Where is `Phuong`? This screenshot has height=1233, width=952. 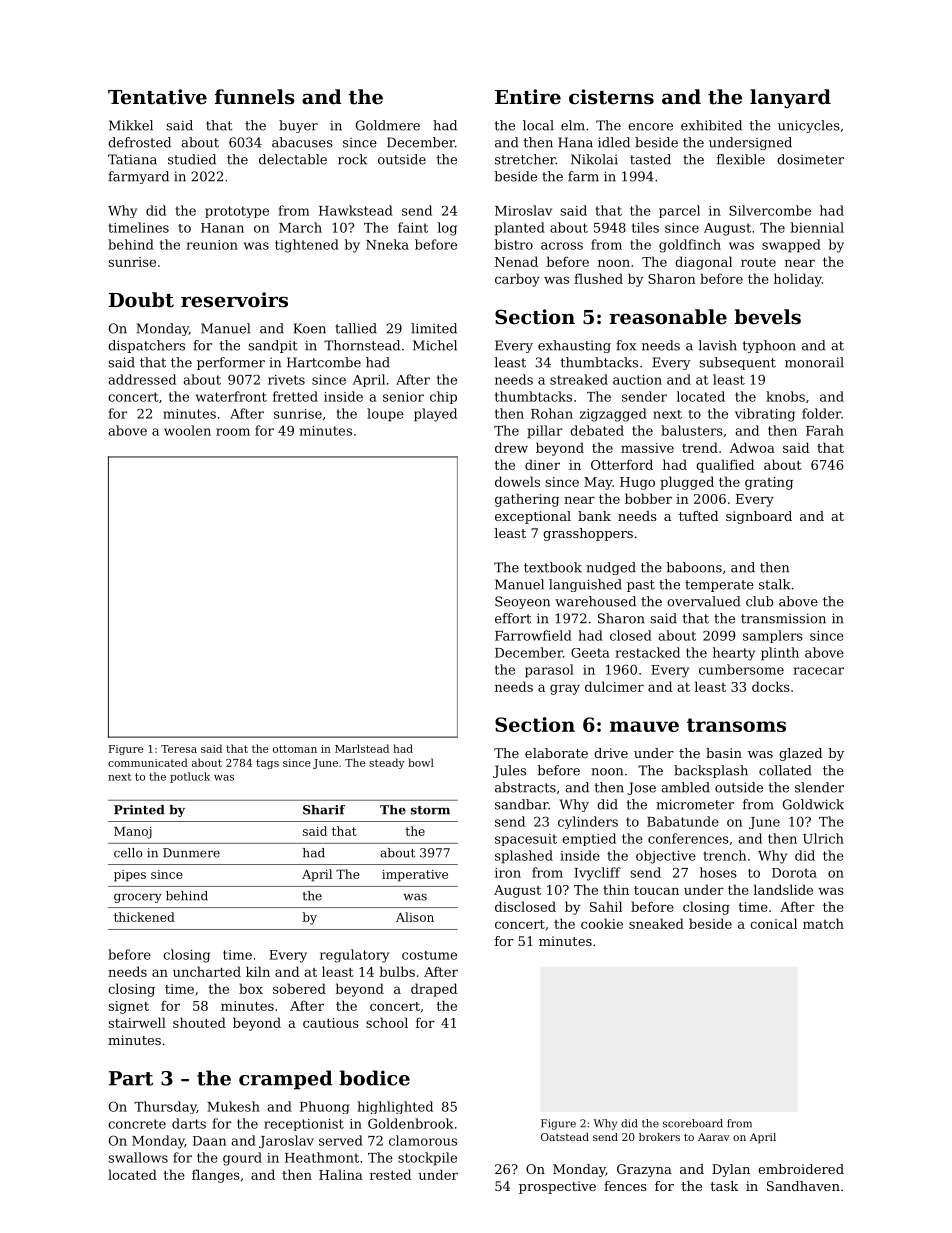
Phuong is located at coordinates (324, 1107).
